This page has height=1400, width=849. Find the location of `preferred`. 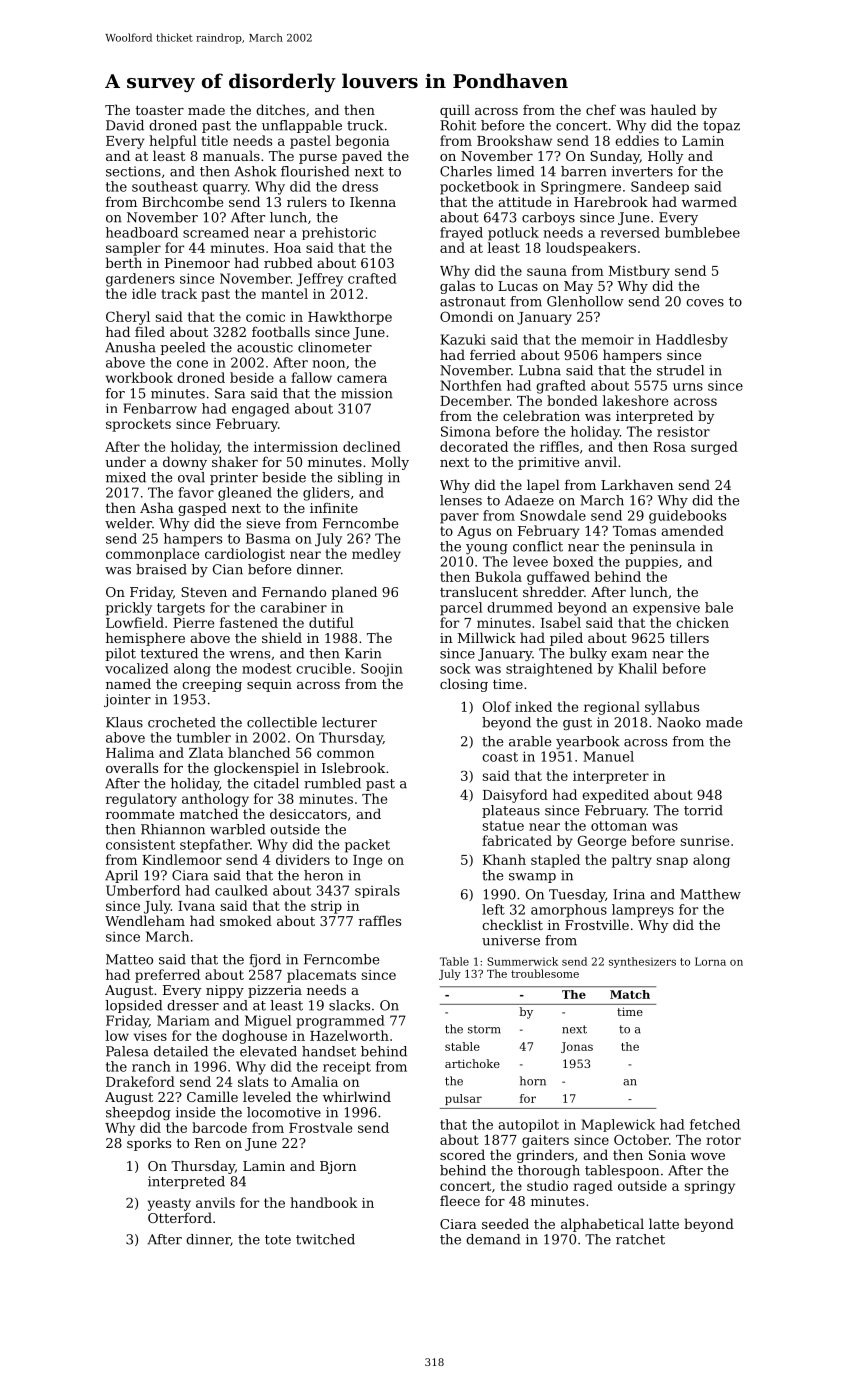

preferred is located at coordinates (167, 976).
